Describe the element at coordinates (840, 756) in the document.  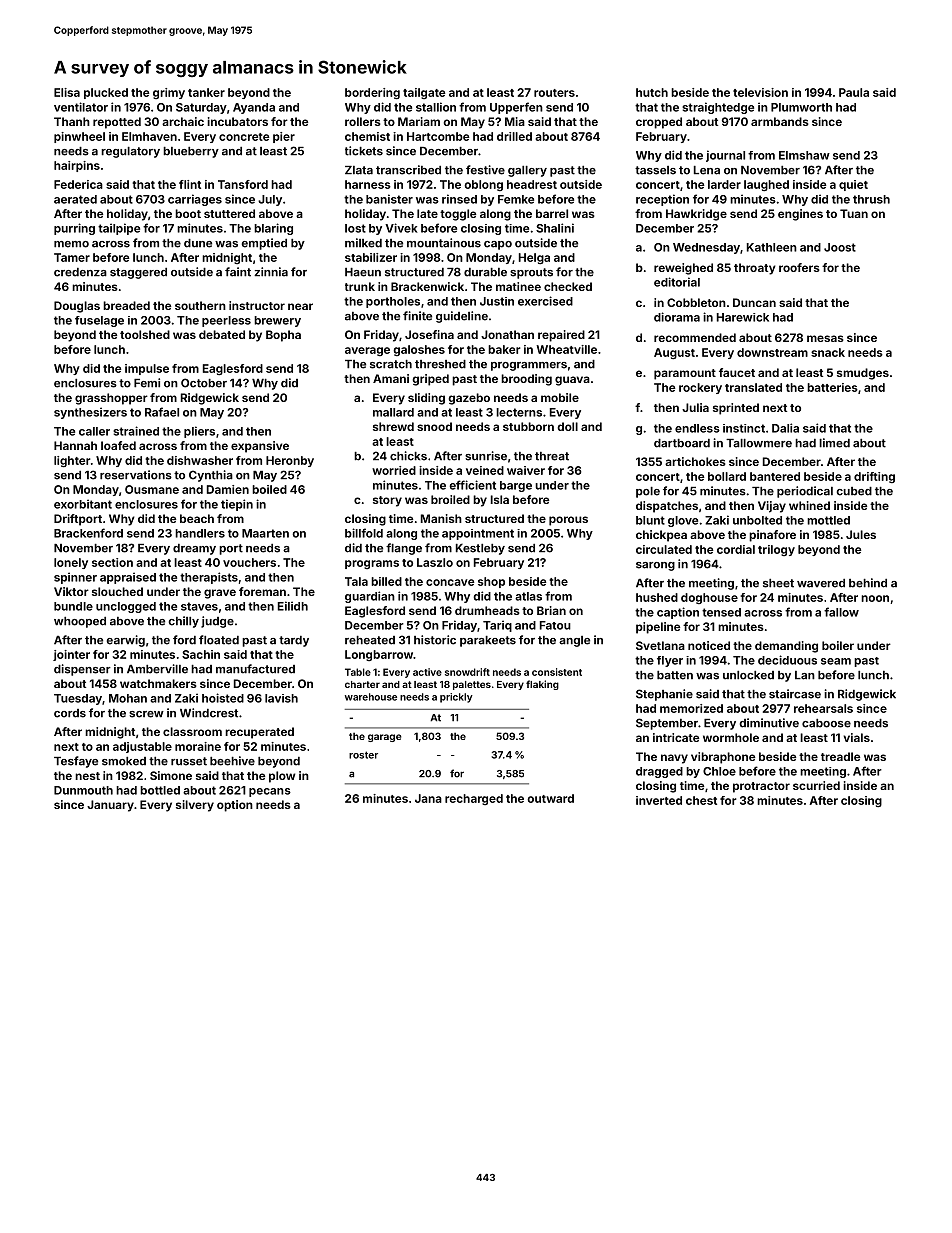
I see `treadle` at that location.
